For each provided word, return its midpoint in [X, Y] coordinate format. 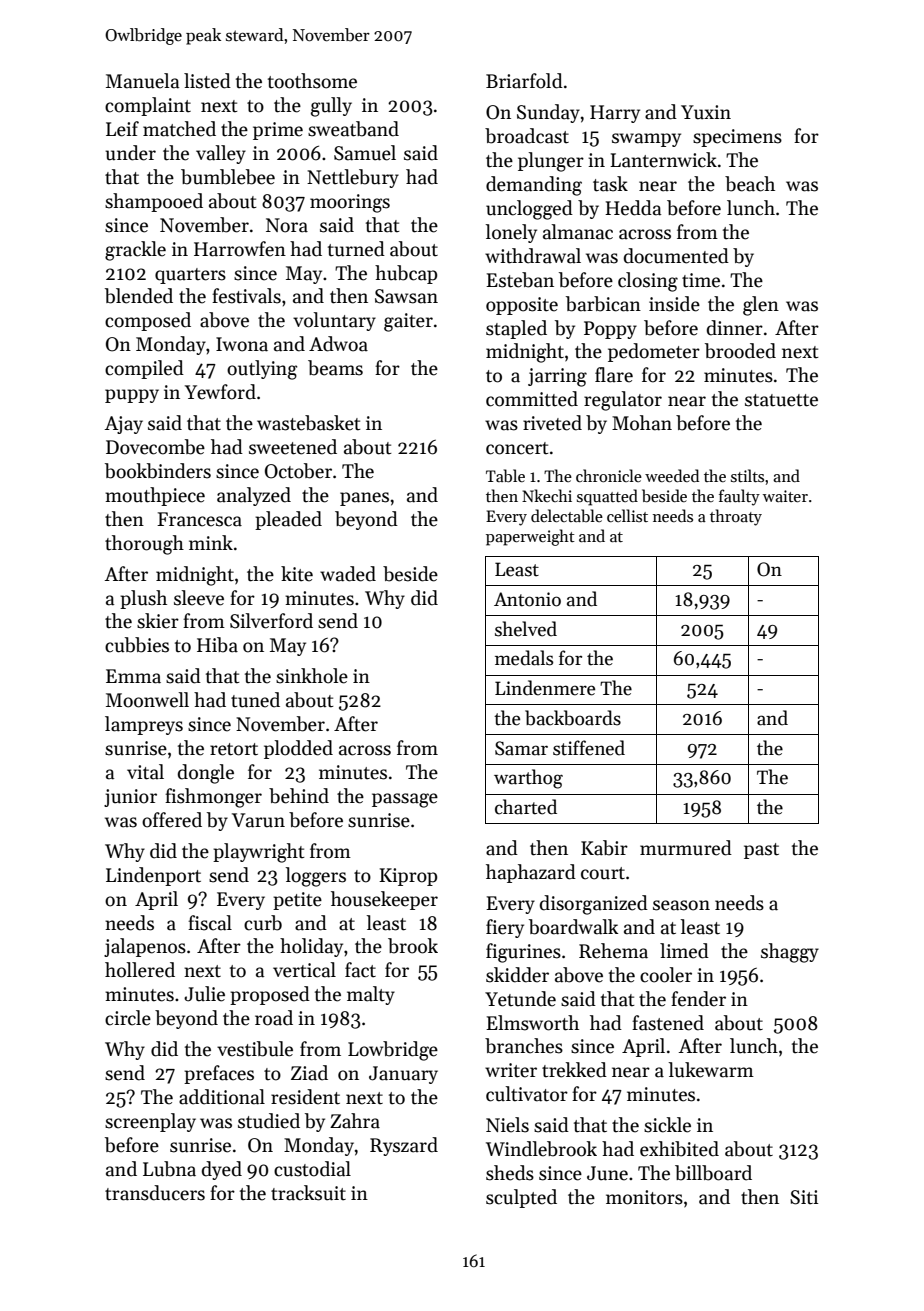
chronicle [609, 475]
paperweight [530, 537]
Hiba [217, 645]
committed [532, 399]
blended [139, 296]
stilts [747, 475]
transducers [155, 1193]
